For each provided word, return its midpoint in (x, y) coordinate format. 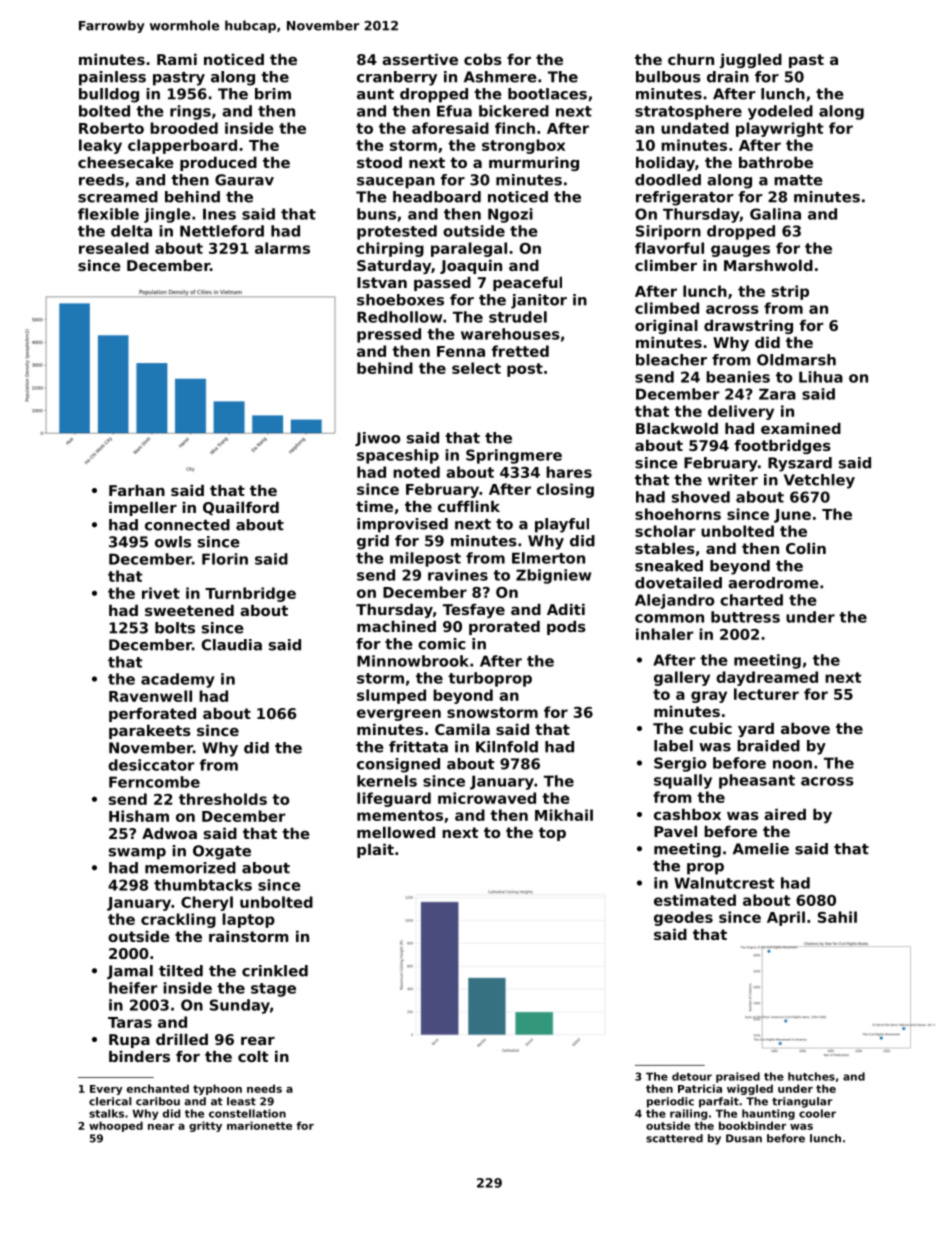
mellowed (396, 832)
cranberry (397, 78)
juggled (751, 61)
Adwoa (169, 833)
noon (792, 764)
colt (253, 1056)
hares (569, 472)
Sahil (837, 917)
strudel (518, 317)
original (666, 327)
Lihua (821, 377)
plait (375, 851)
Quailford (241, 508)
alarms (282, 248)
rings (190, 112)
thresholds (223, 799)
